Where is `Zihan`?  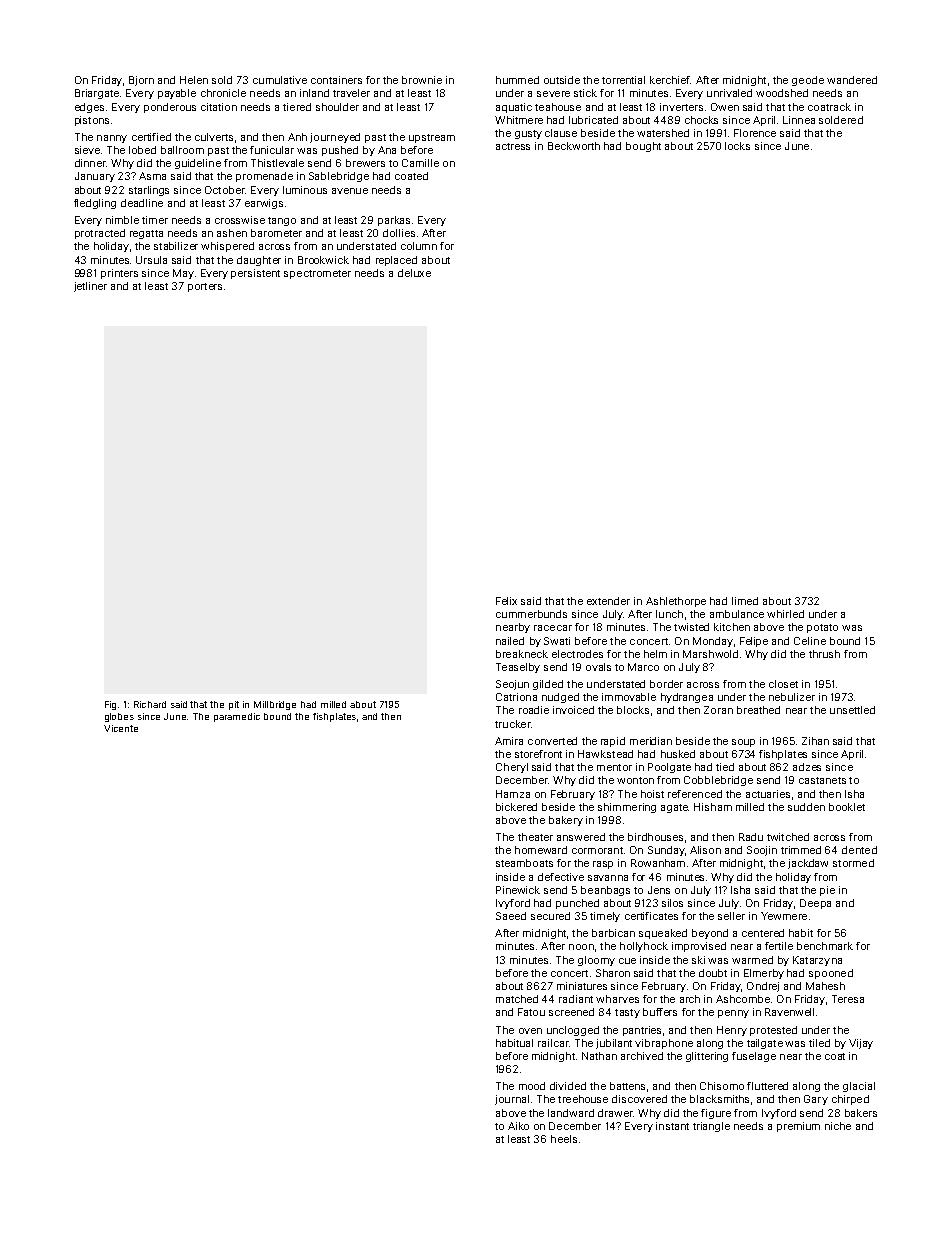 Zihan is located at coordinates (815, 741).
